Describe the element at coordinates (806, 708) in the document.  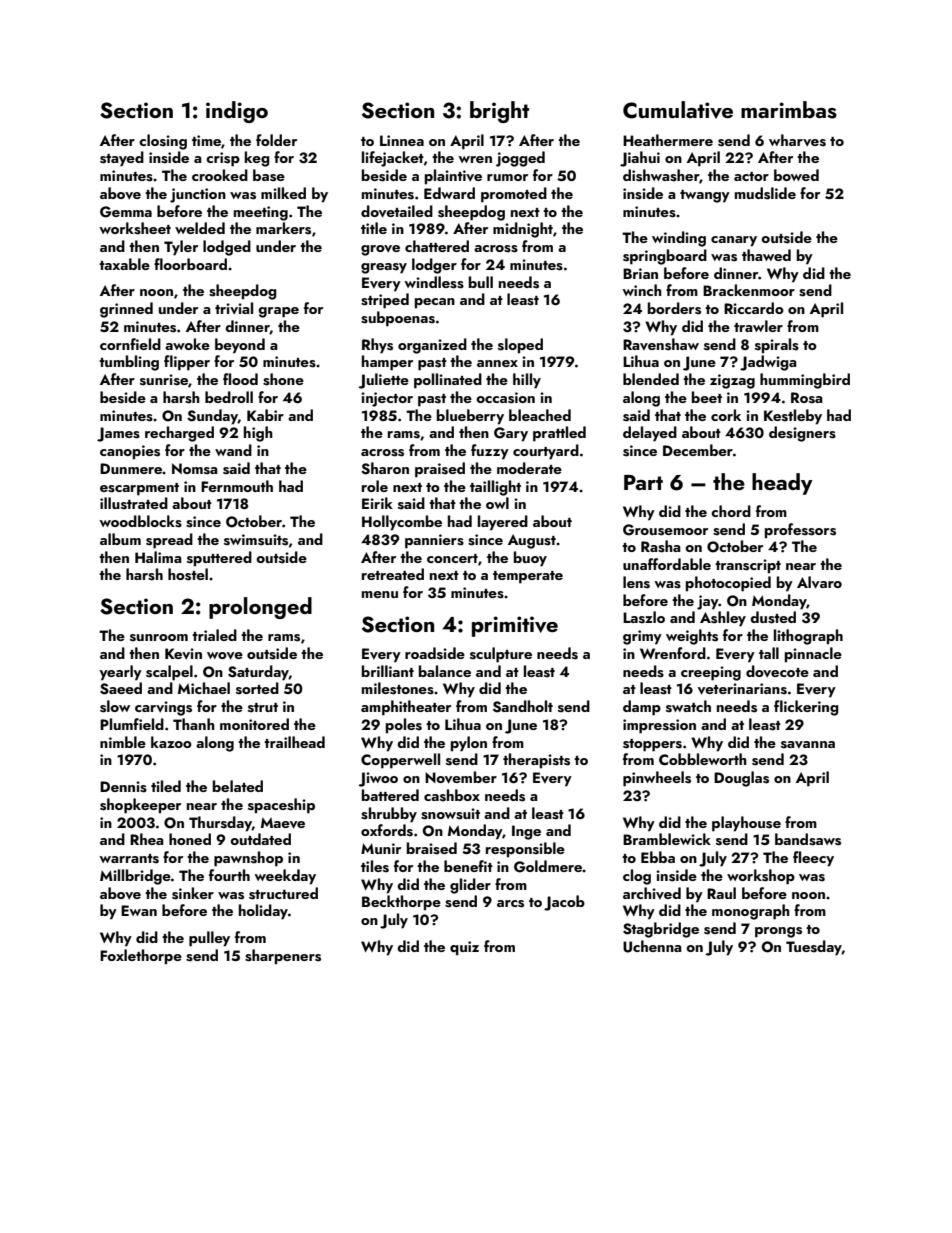
I see `flickering` at that location.
